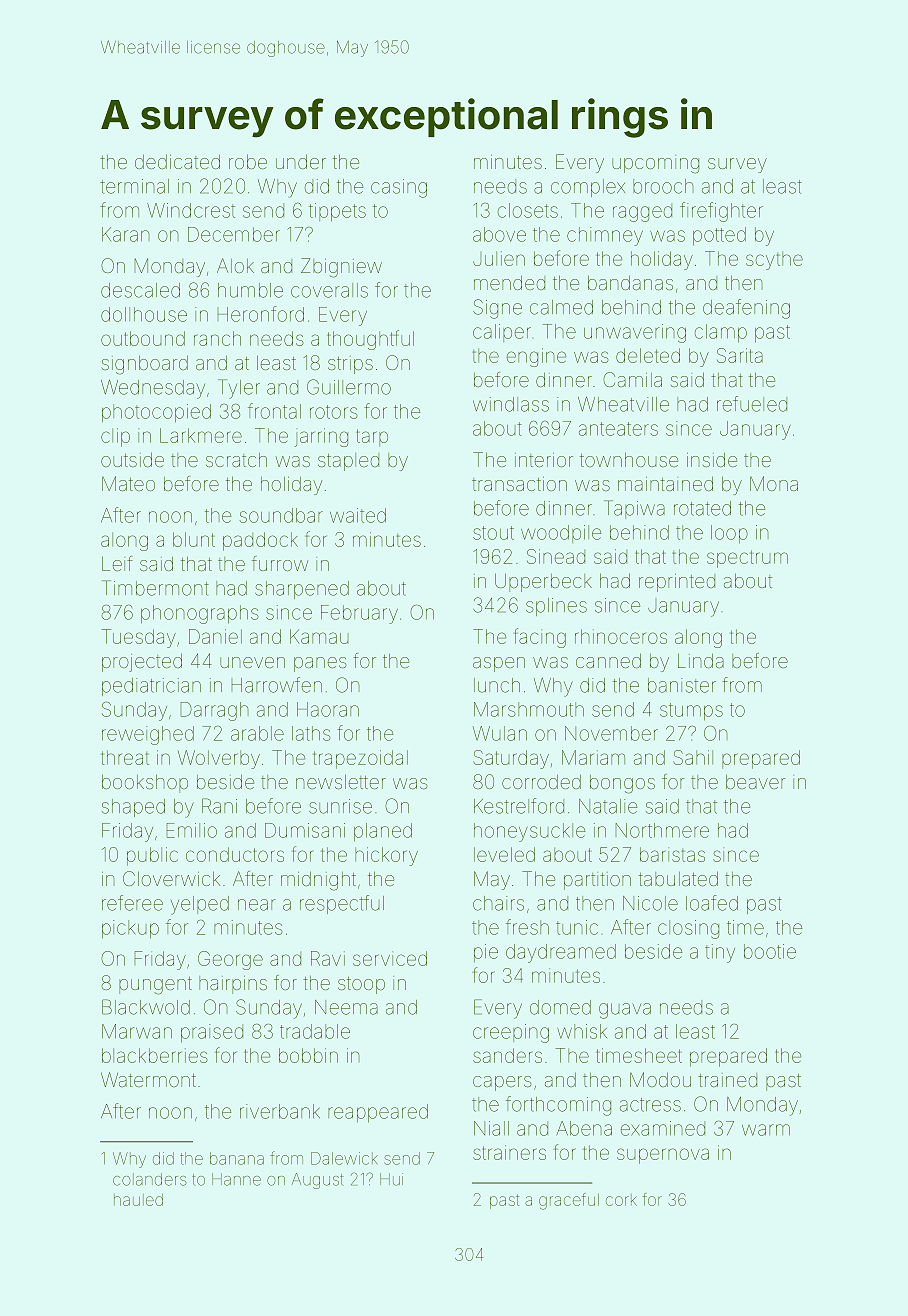  Describe the element at coordinates (519, 484) in the image. I see `transaction` at that location.
